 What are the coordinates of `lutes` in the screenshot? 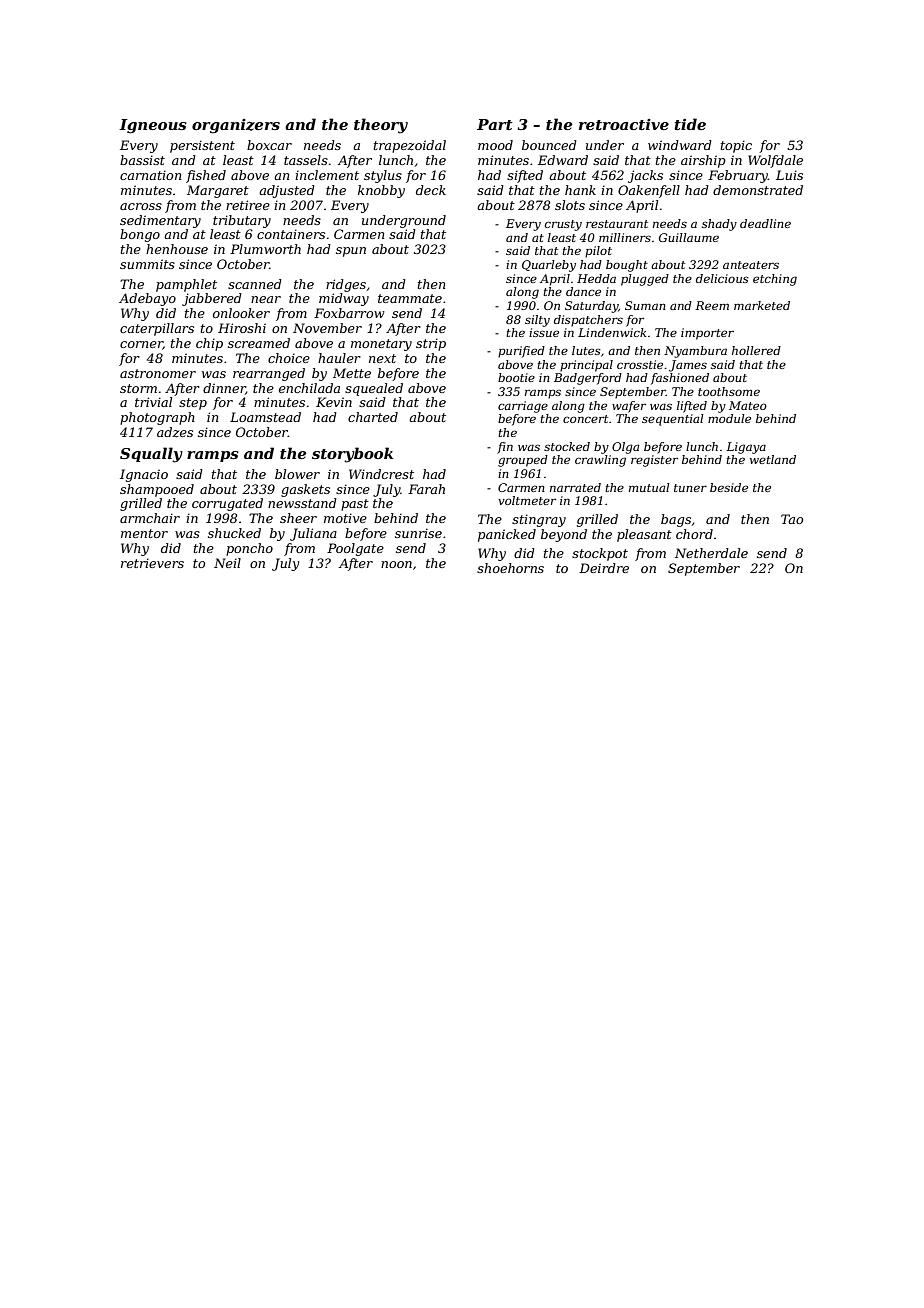 It's located at (586, 350).
